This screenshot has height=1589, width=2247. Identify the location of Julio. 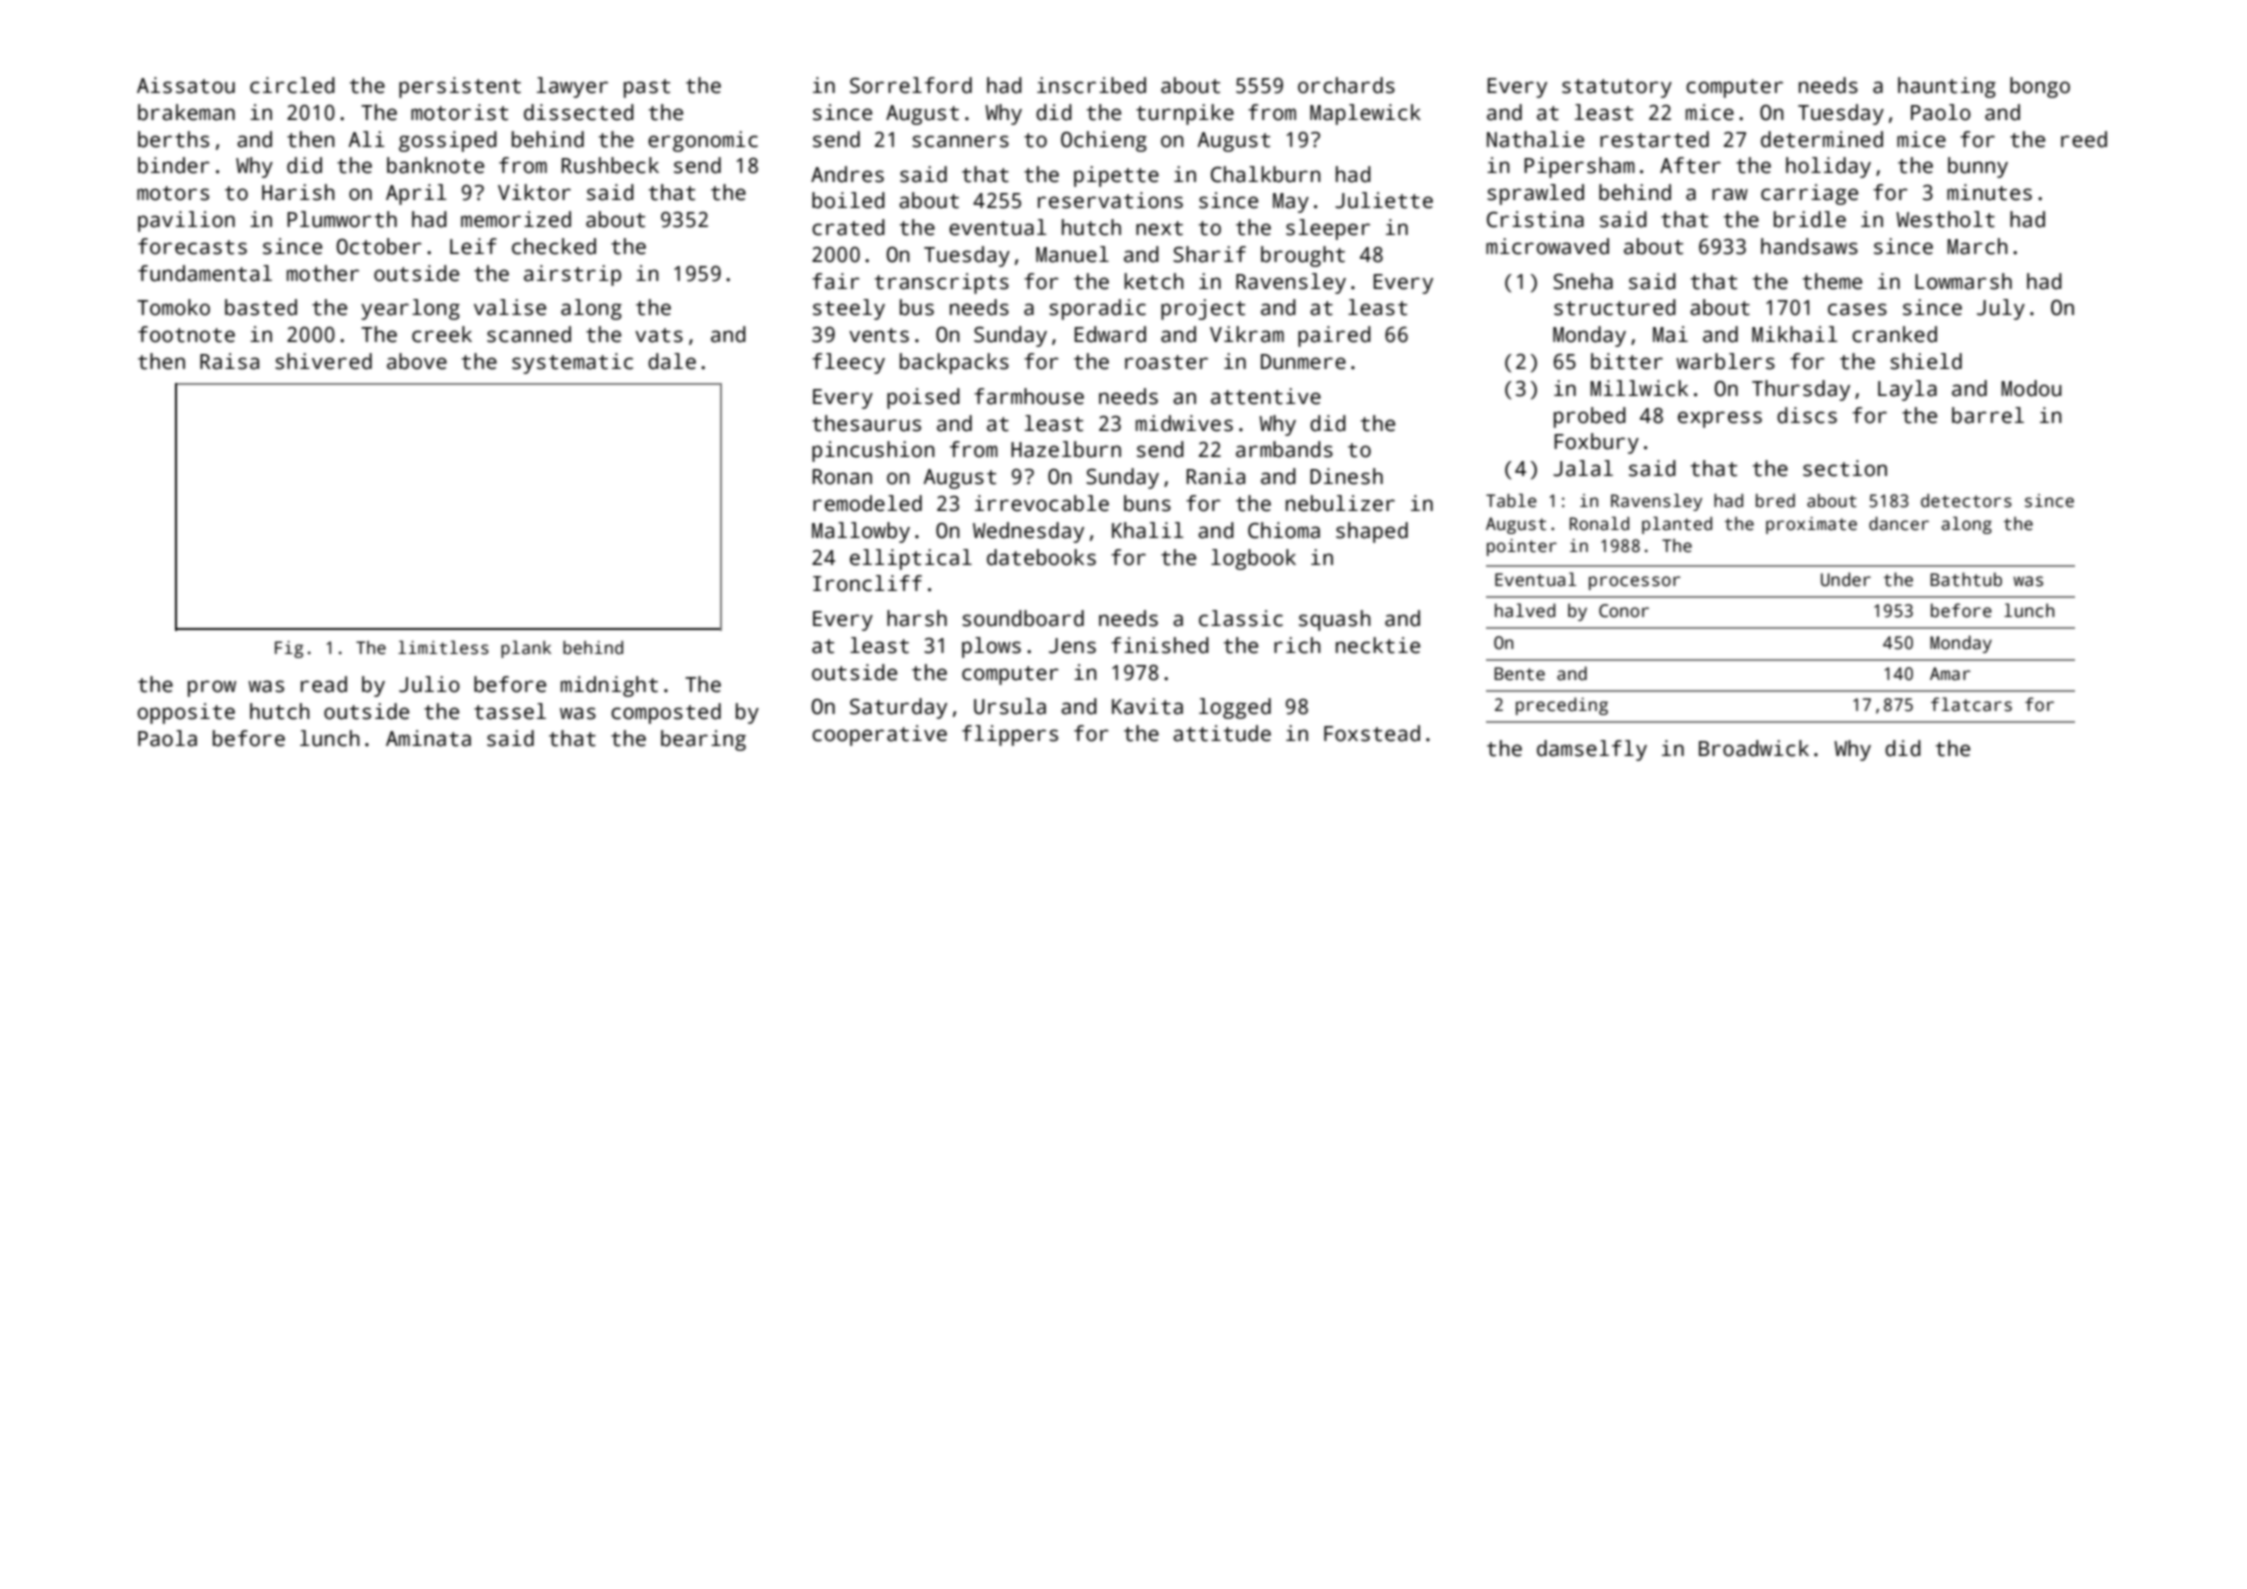
(429, 684).
